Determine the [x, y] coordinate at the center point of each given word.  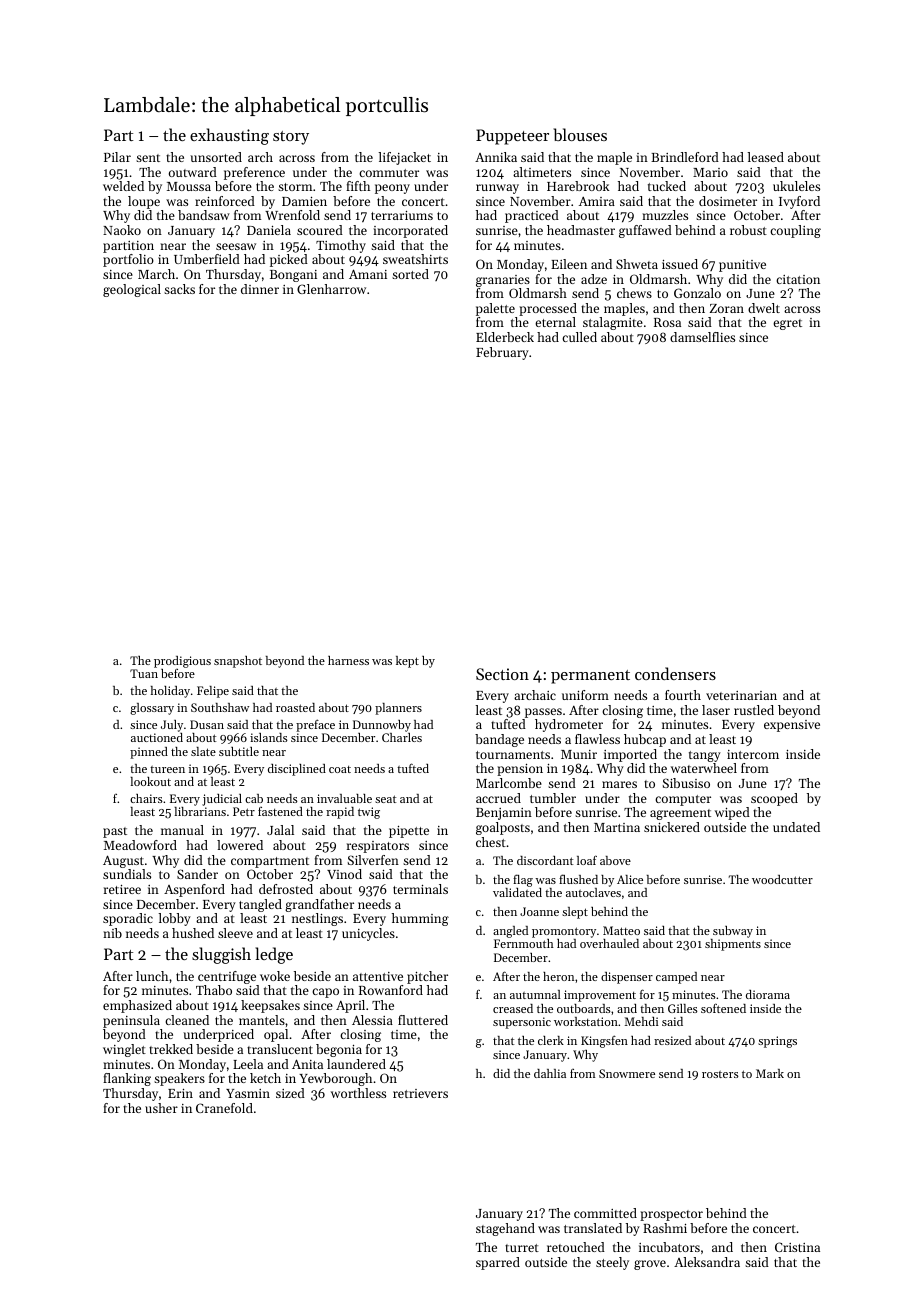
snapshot [238, 662]
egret [787, 324]
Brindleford [685, 157]
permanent [590, 677]
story [291, 138]
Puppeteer [512, 137]
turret [522, 1248]
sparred [498, 1263]
